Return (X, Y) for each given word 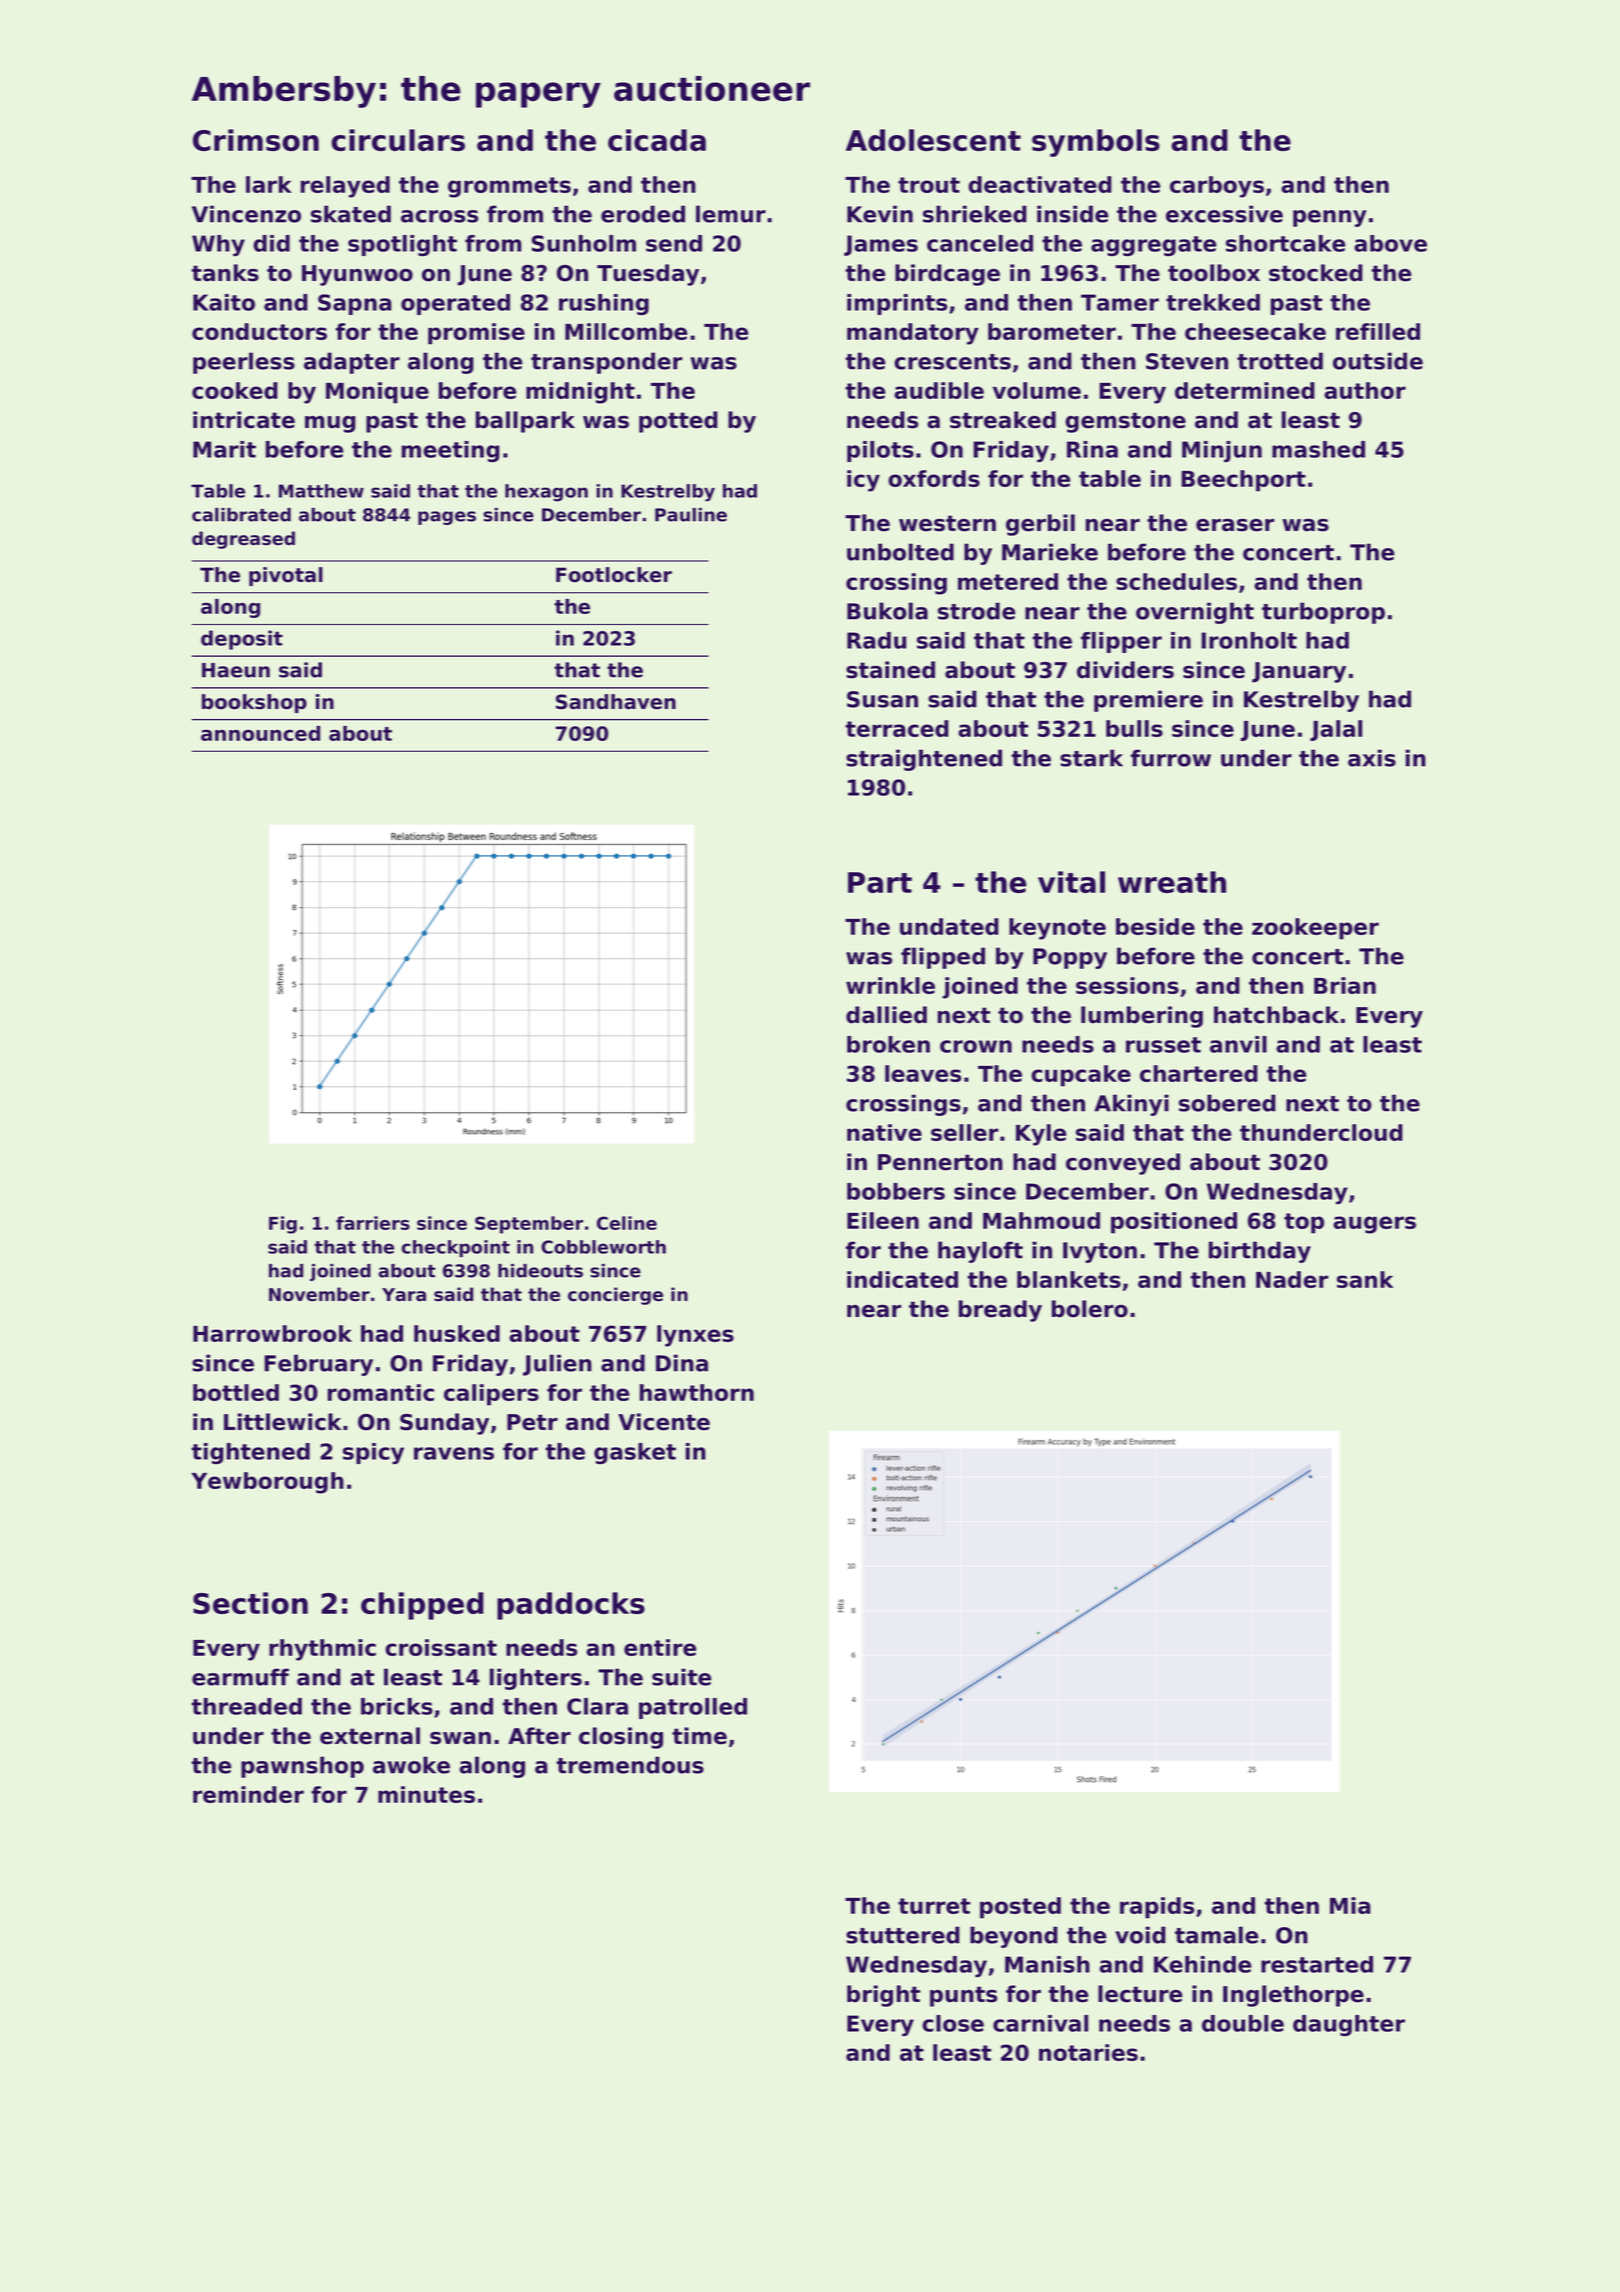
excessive (1224, 214)
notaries (1088, 2052)
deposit (242, 640)
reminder (248, 1794)
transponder (606, 363)
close (953, 2023)
